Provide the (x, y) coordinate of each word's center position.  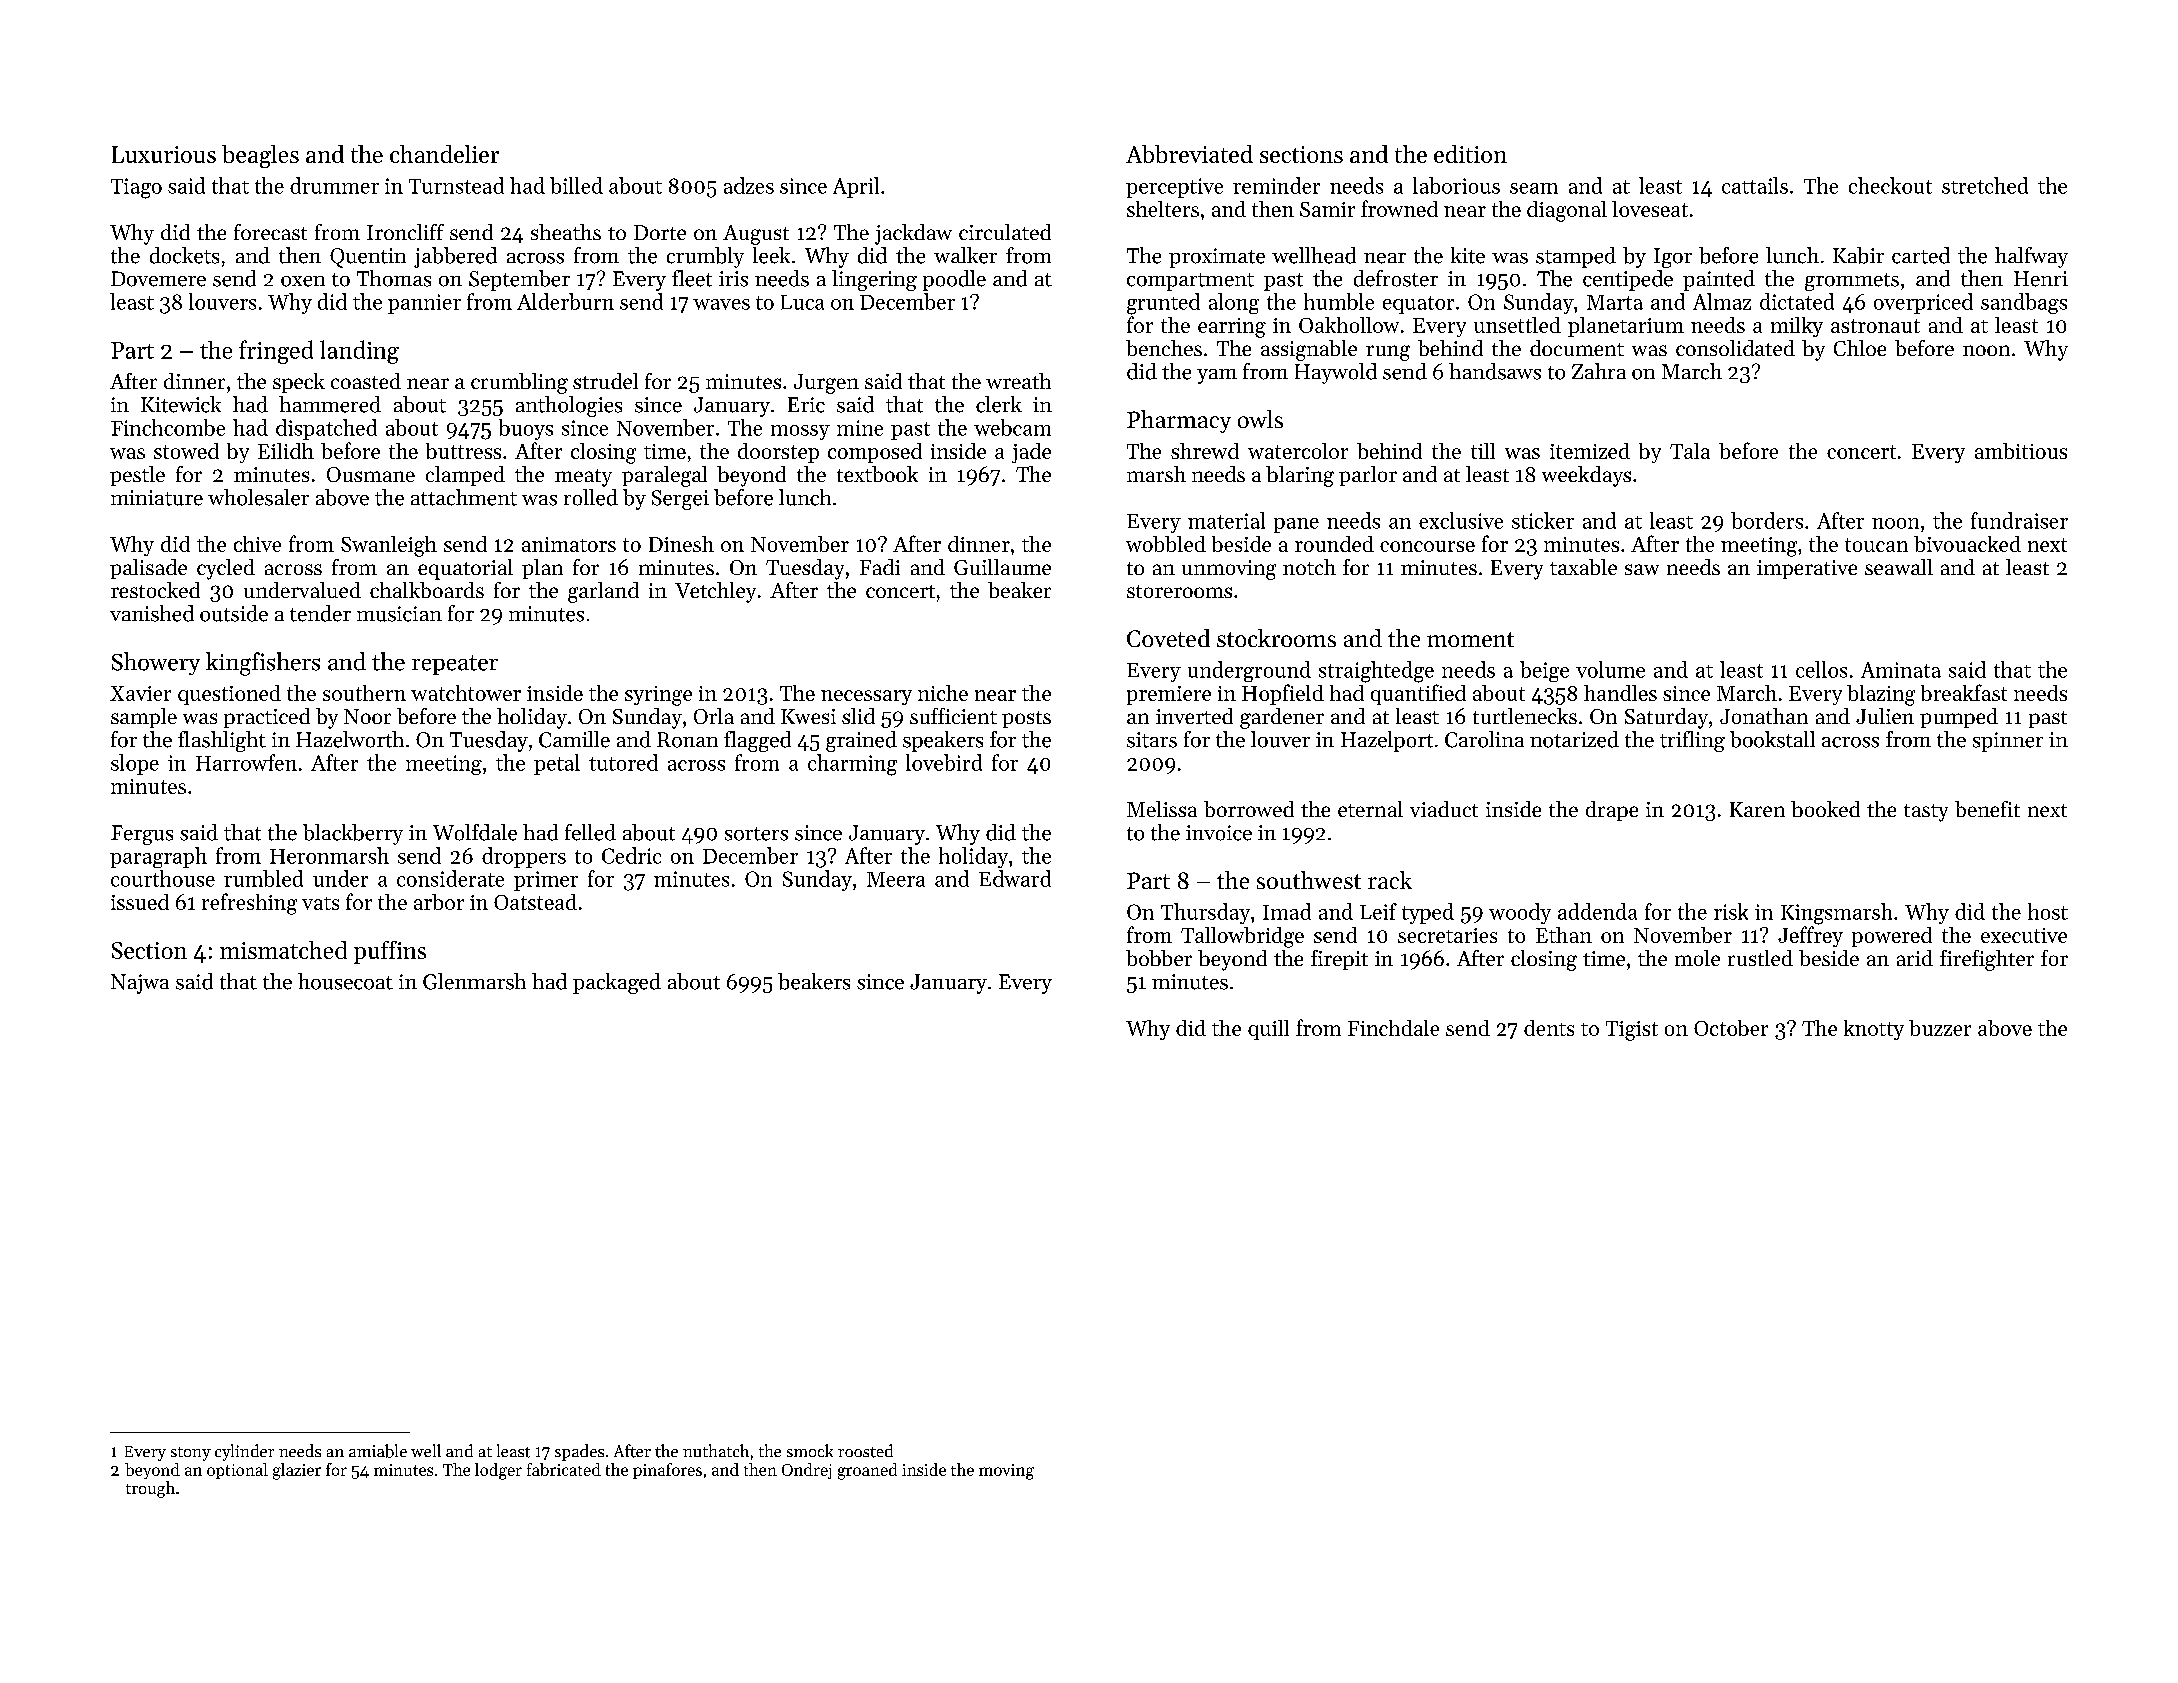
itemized (1590, 451)
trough (150, 1489)
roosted (865, 1451)
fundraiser (2019, 520)
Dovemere (158, 279)
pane (1296, 525)
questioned (229, 695)
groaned (867, 1471)
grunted (1163, 304)
